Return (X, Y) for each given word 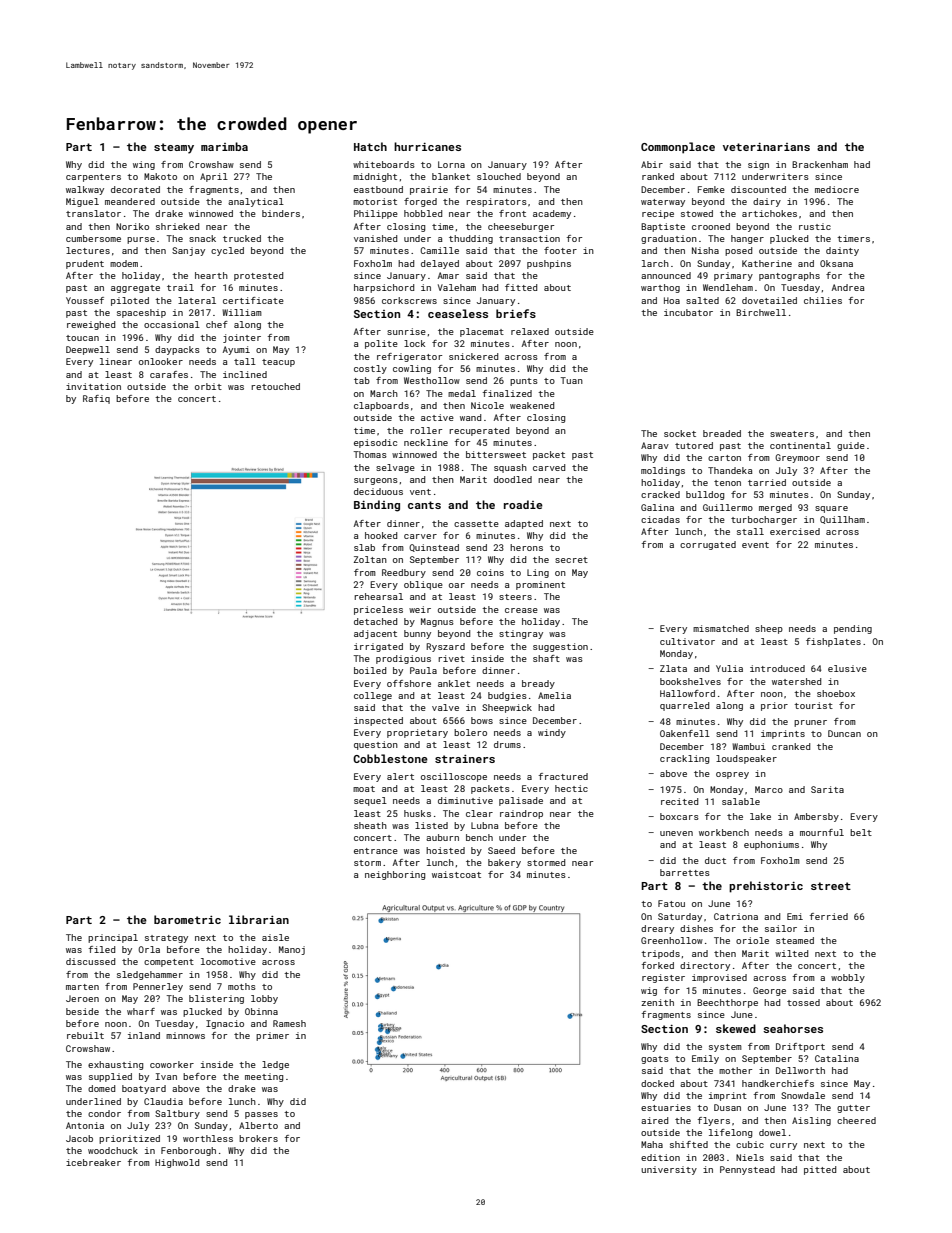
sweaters (792, 434)
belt (861, 832)
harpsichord (384, 288)
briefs (516, 313)
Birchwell (761, 312)
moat (364, 789)
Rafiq (96, 399)
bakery (504, 863)
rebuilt (85, 1035)
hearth (211, 275)
